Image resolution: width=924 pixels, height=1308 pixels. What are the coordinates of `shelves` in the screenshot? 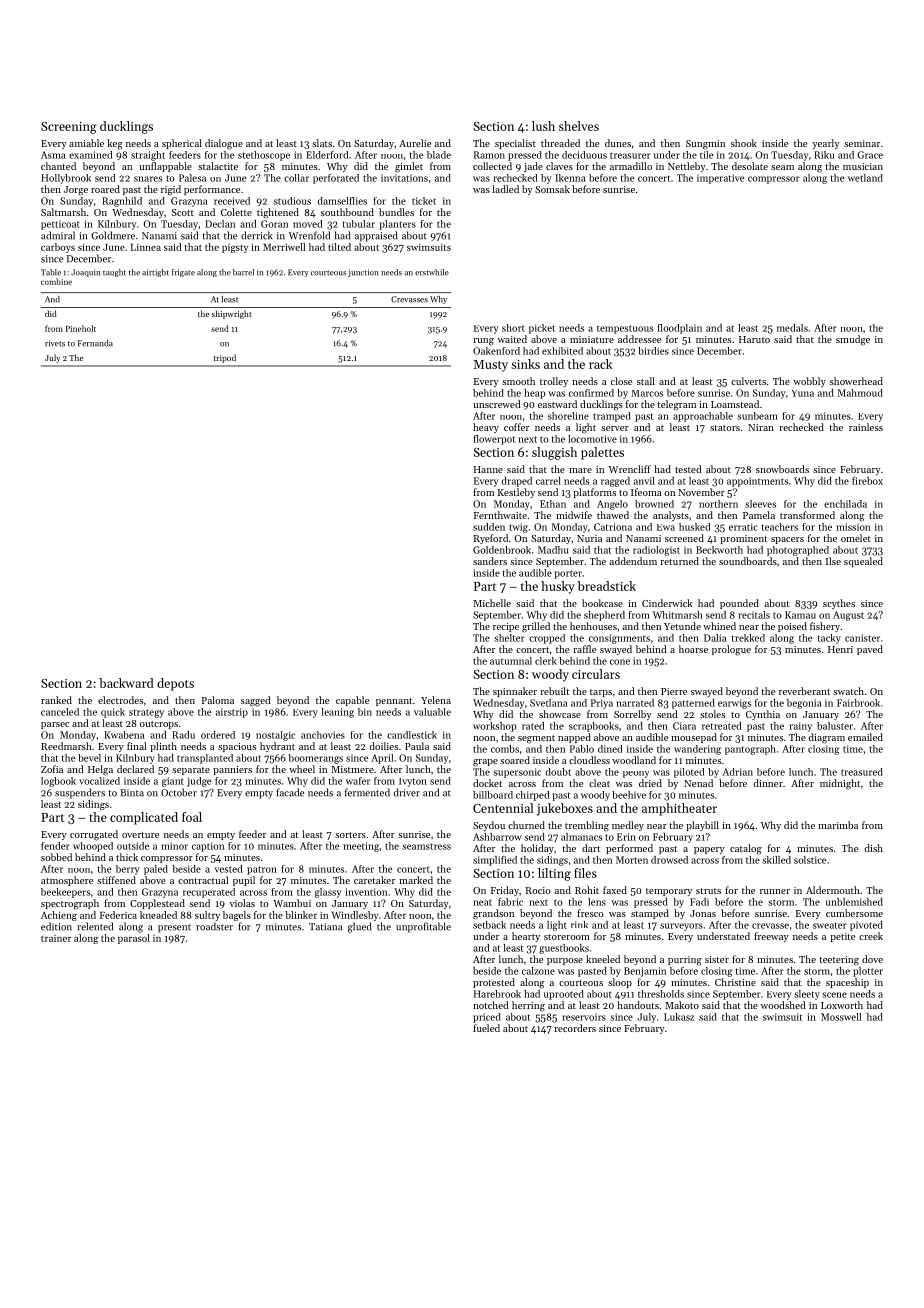 It's located at (579, 126).
